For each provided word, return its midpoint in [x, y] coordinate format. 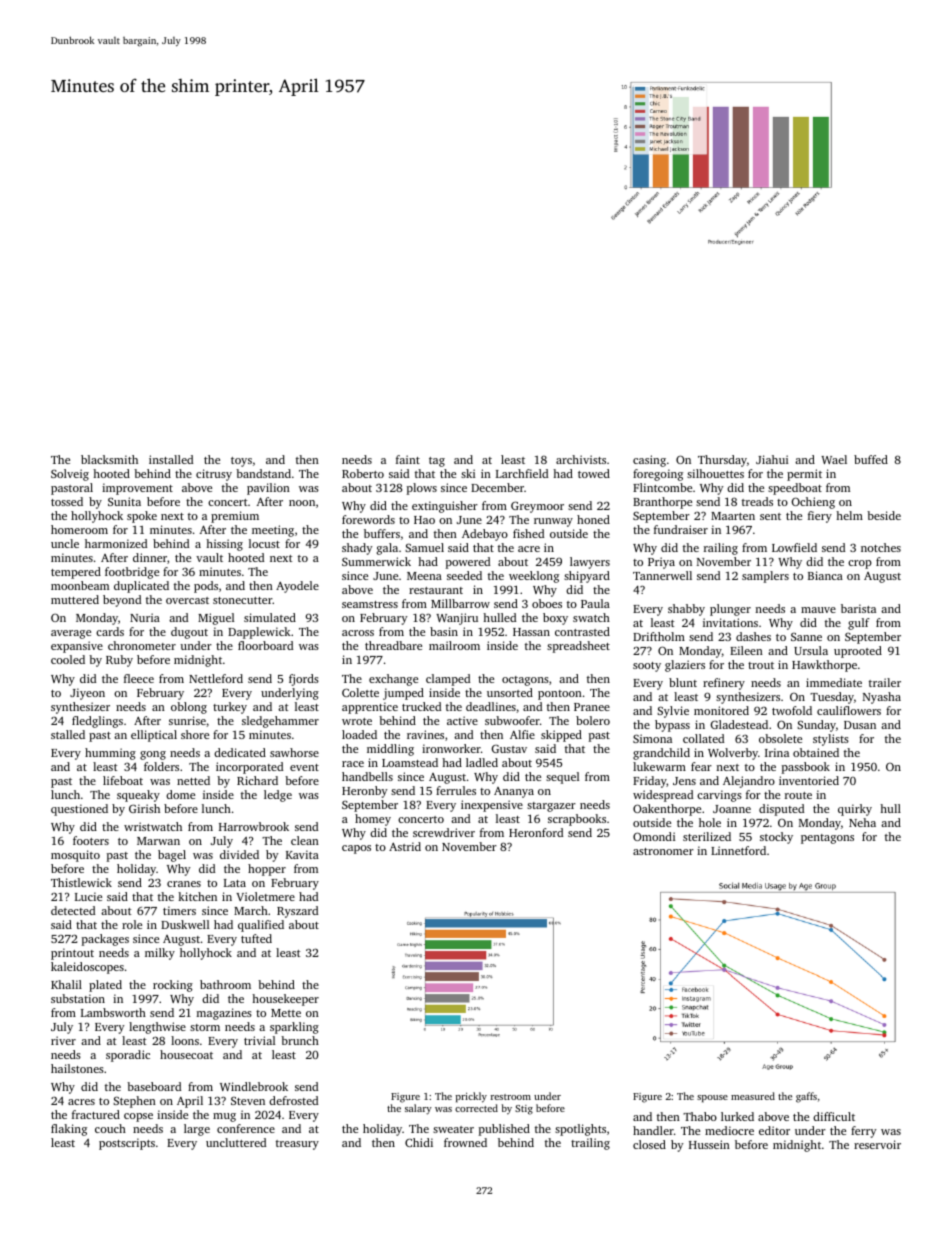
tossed [67, 501]
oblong [189, 708]
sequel [562, 778]
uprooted [858, 652]
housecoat [186, 1054]
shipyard [587, 577]
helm [849, 515]
